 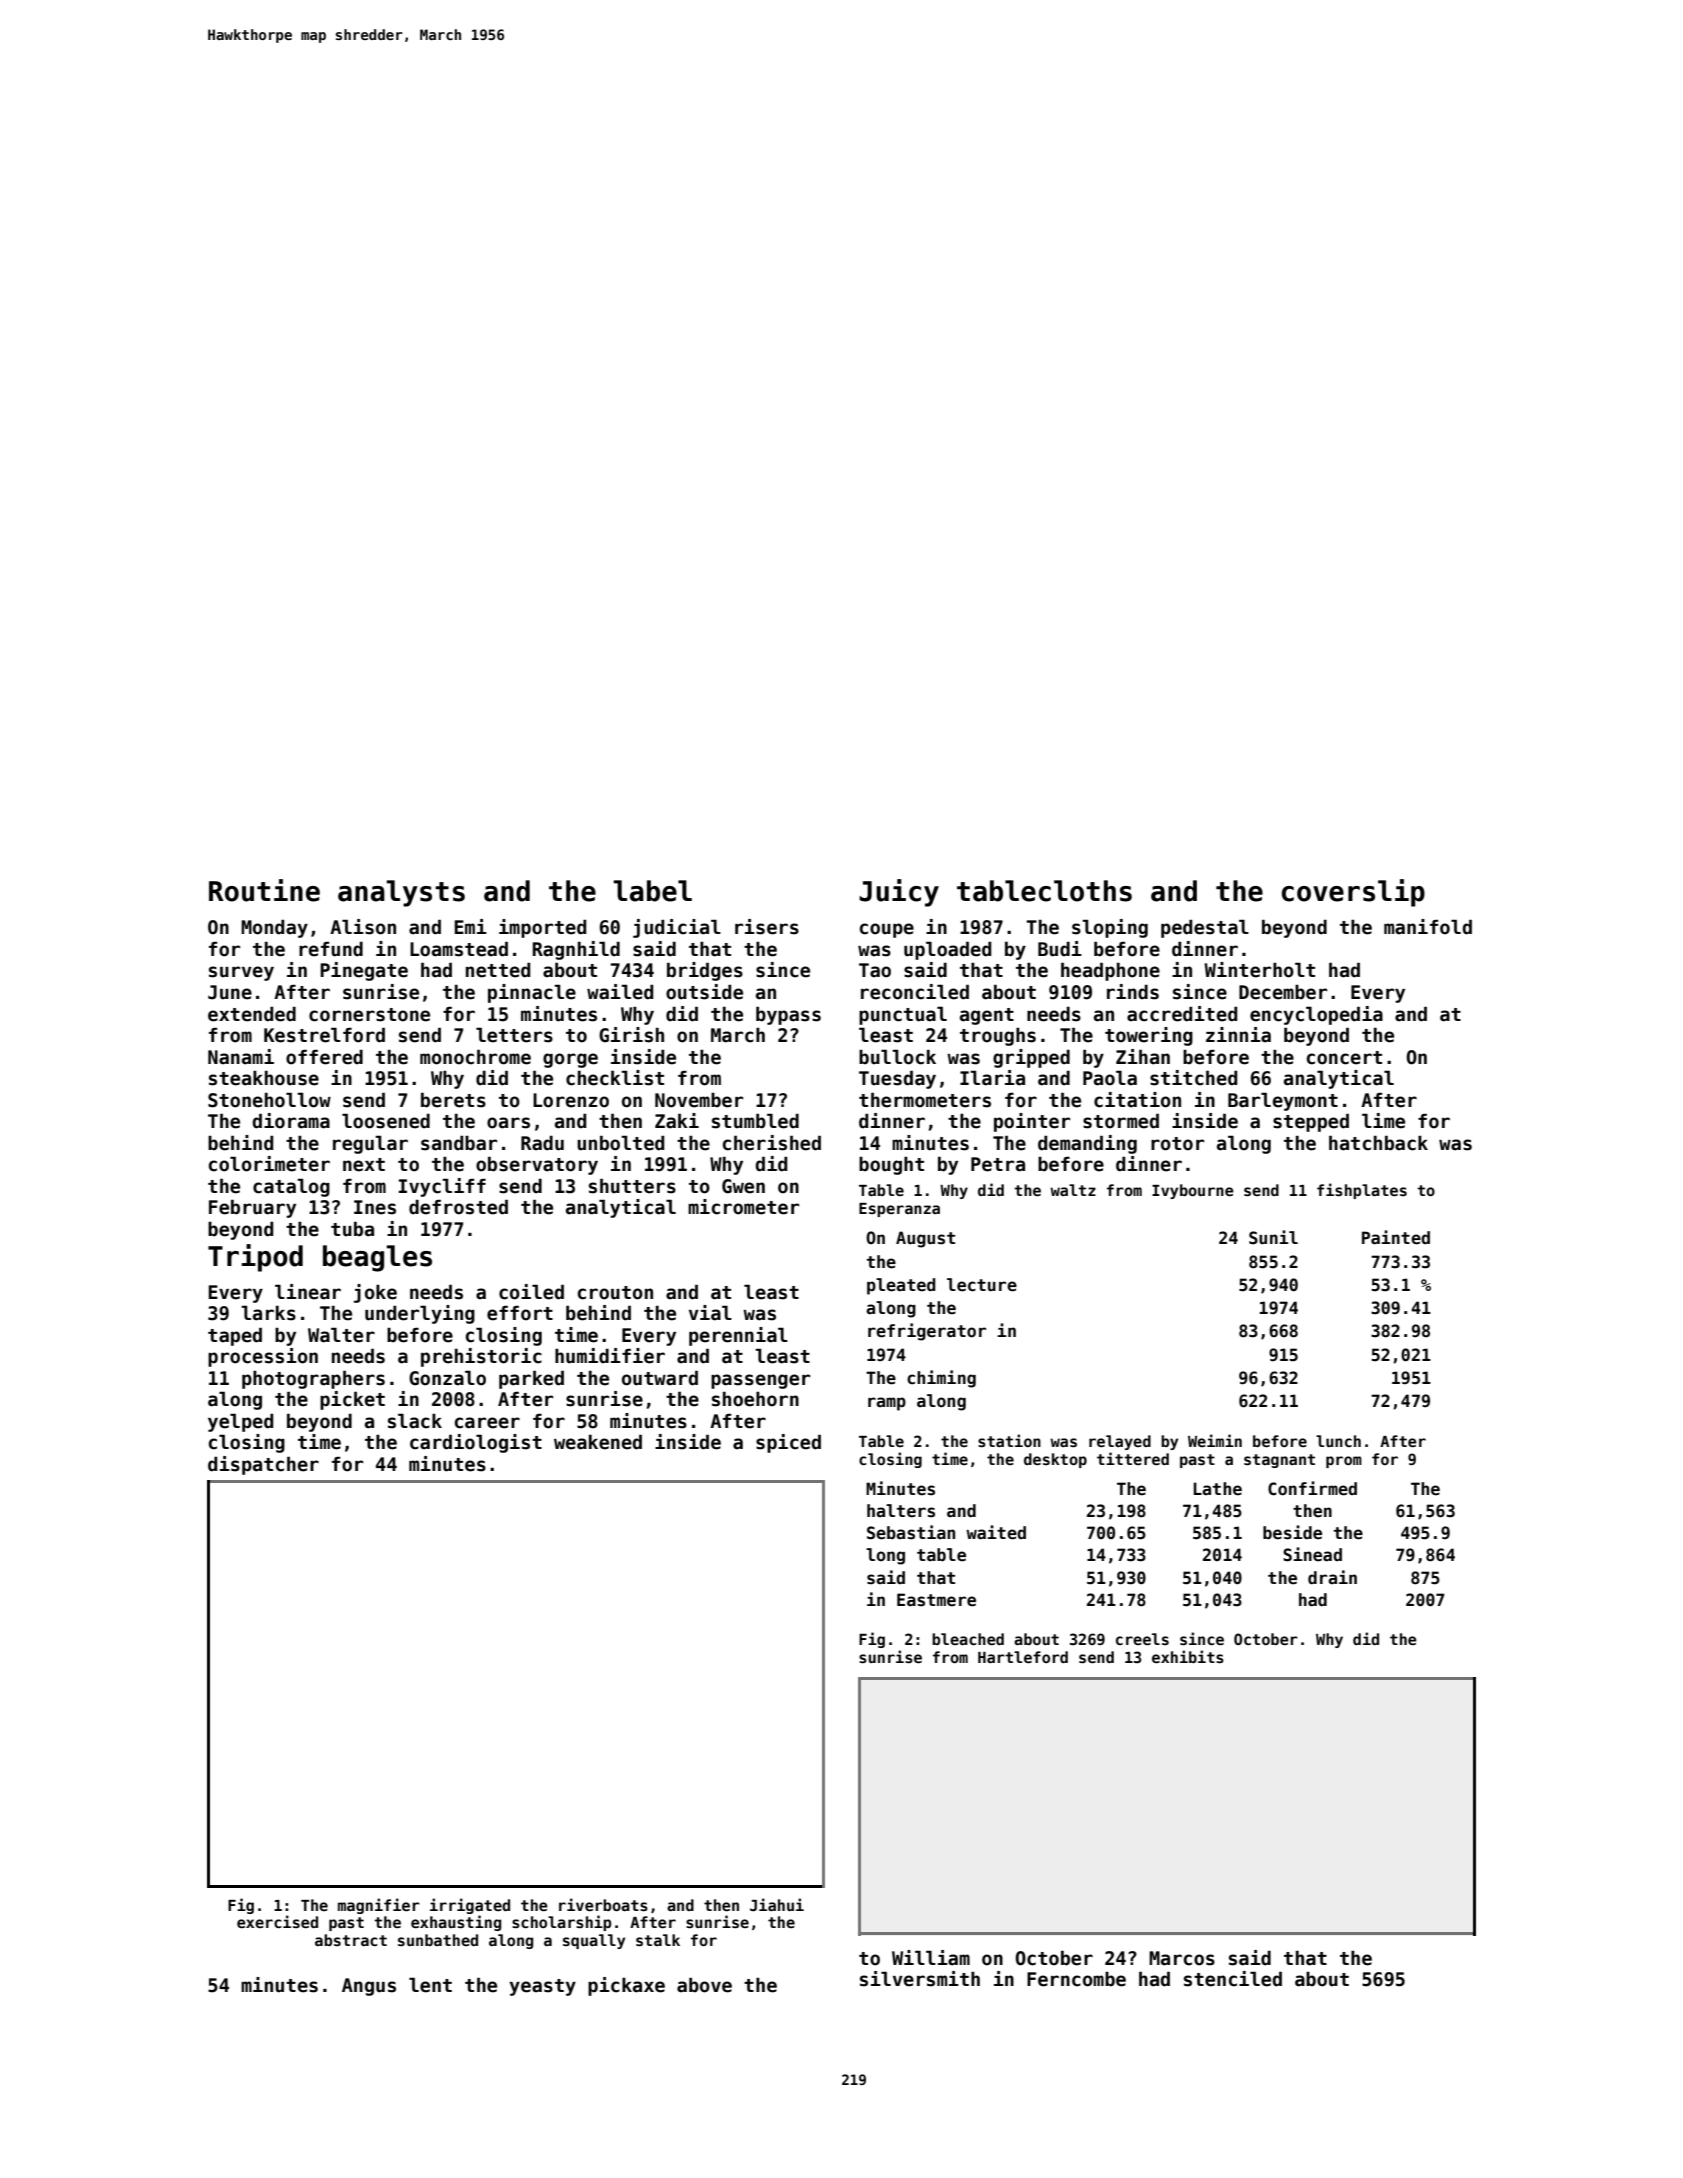 I want to click on Sunil, so click(x=1273, y=1237).
